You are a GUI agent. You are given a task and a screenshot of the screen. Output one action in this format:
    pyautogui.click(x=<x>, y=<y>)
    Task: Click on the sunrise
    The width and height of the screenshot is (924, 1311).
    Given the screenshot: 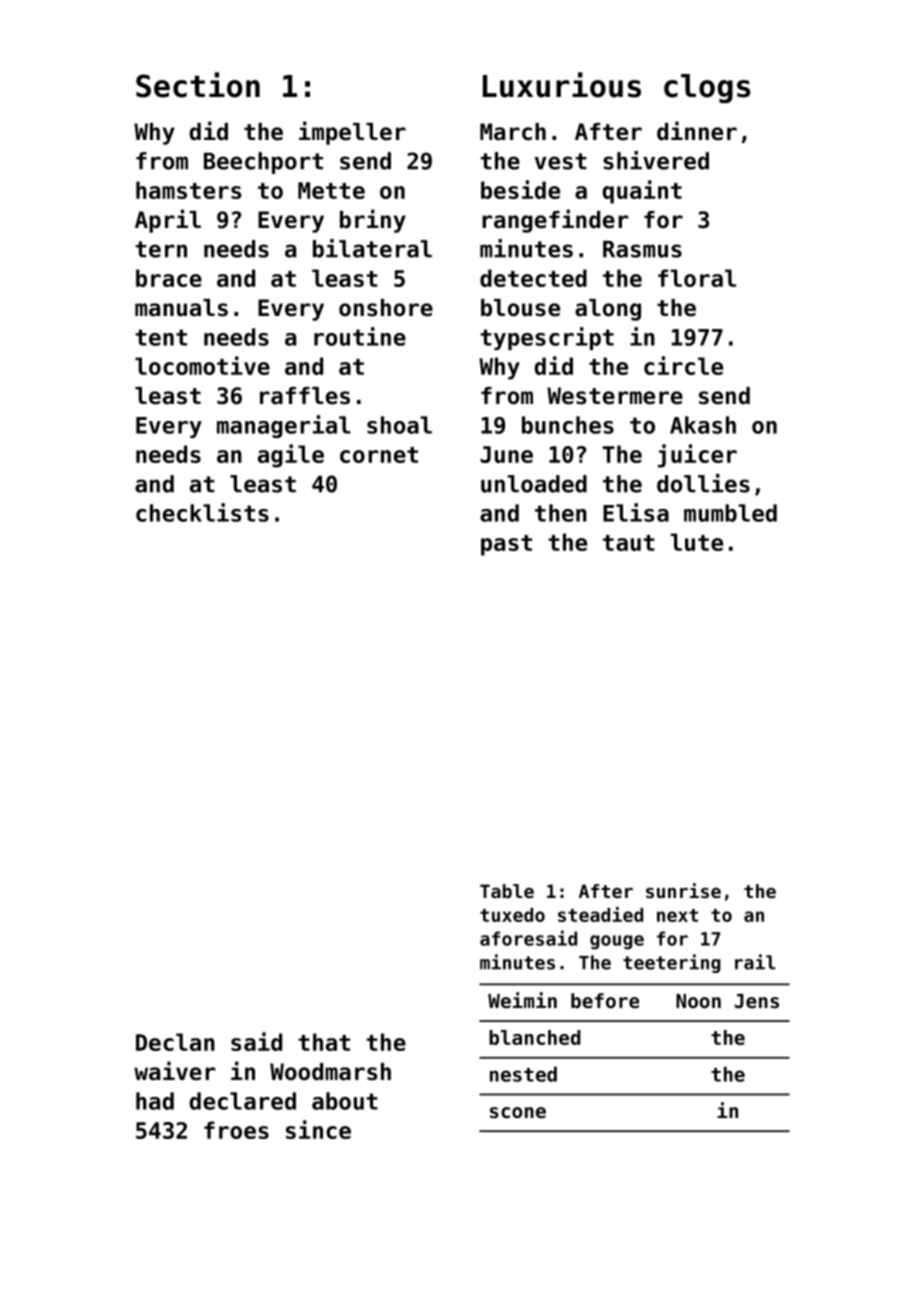 What is the action you would take?
    pyautogui.click(x=683, y=890)
